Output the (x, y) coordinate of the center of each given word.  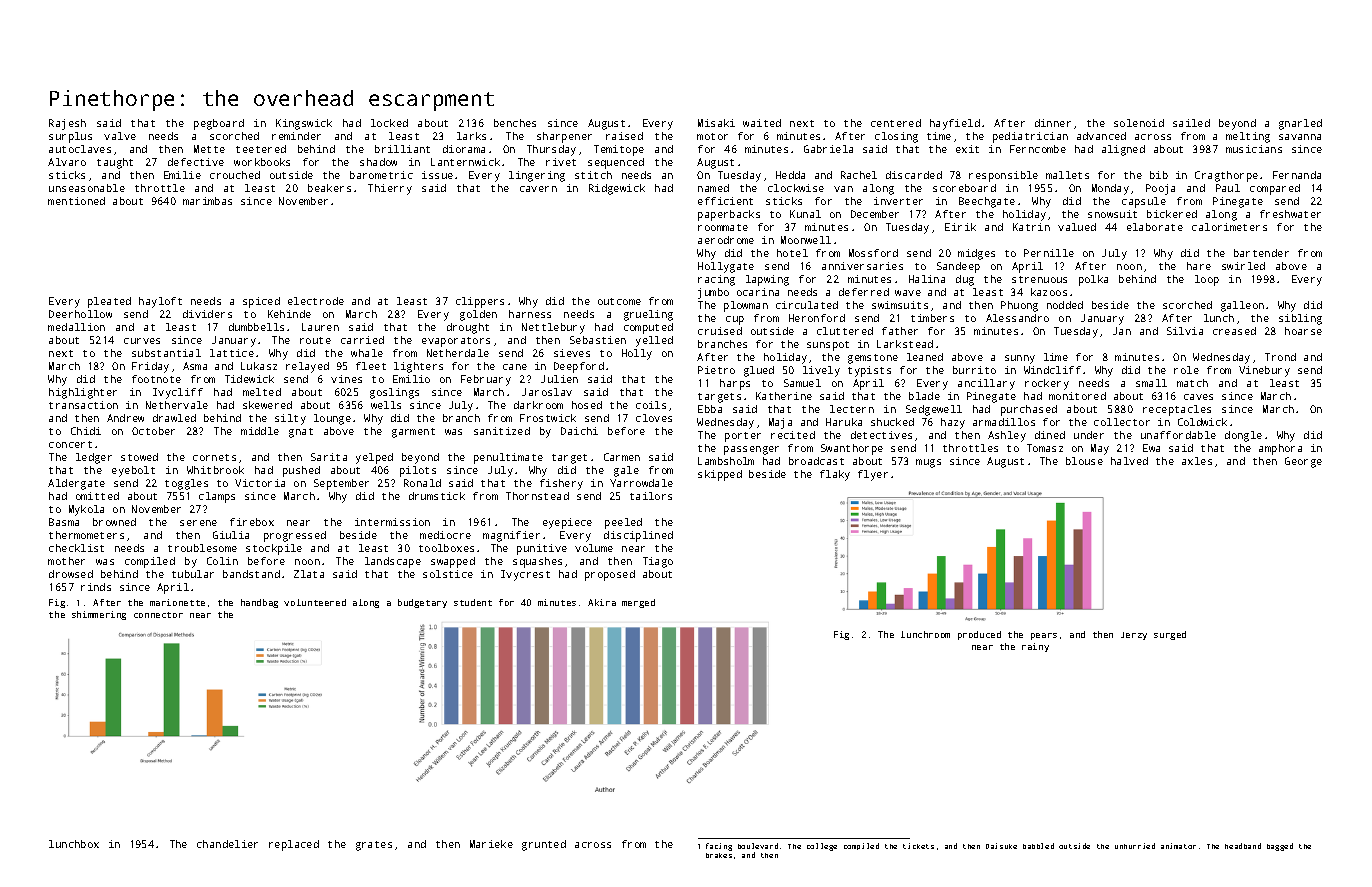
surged (1170, 635)
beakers (329, 188)
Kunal (805, 214)
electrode (316, 301)
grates (374, 846)
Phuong (1019, 306)
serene (198, 523)
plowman (746, 306)
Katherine (784, 396)
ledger (94, 458)
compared (1275, 189)
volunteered (315, 602)
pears (1044, 636)
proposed (610, 575)
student (473, 602)
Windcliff (1052, 370)
